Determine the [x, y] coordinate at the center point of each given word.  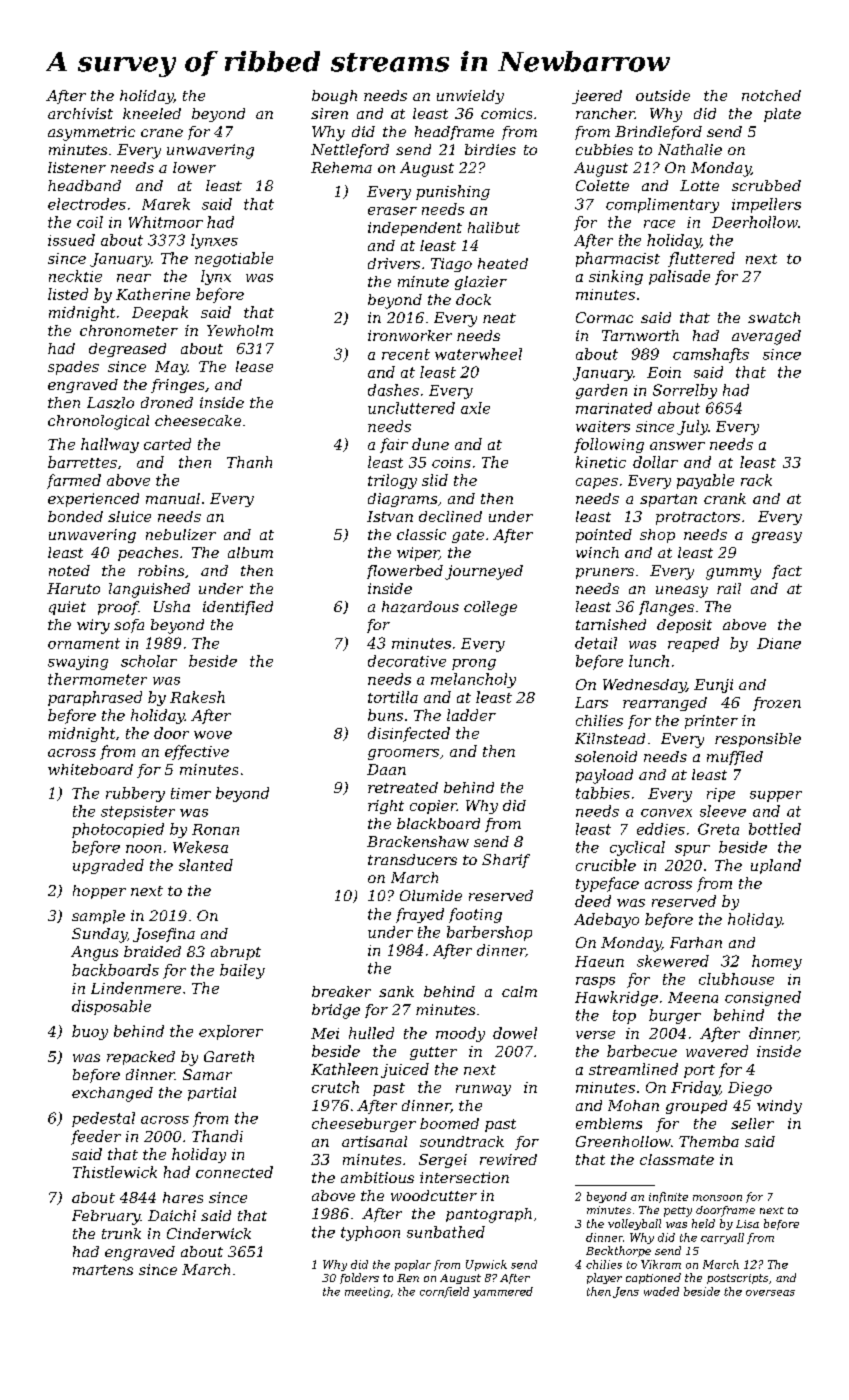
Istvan [390, 516]
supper [776, 796]
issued [71, 240]
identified [238, 608]
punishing [453, 192]
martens [103, 1270]
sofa [129, 626]
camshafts [711, 355]
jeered [597, 97]
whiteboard [90, 769]
